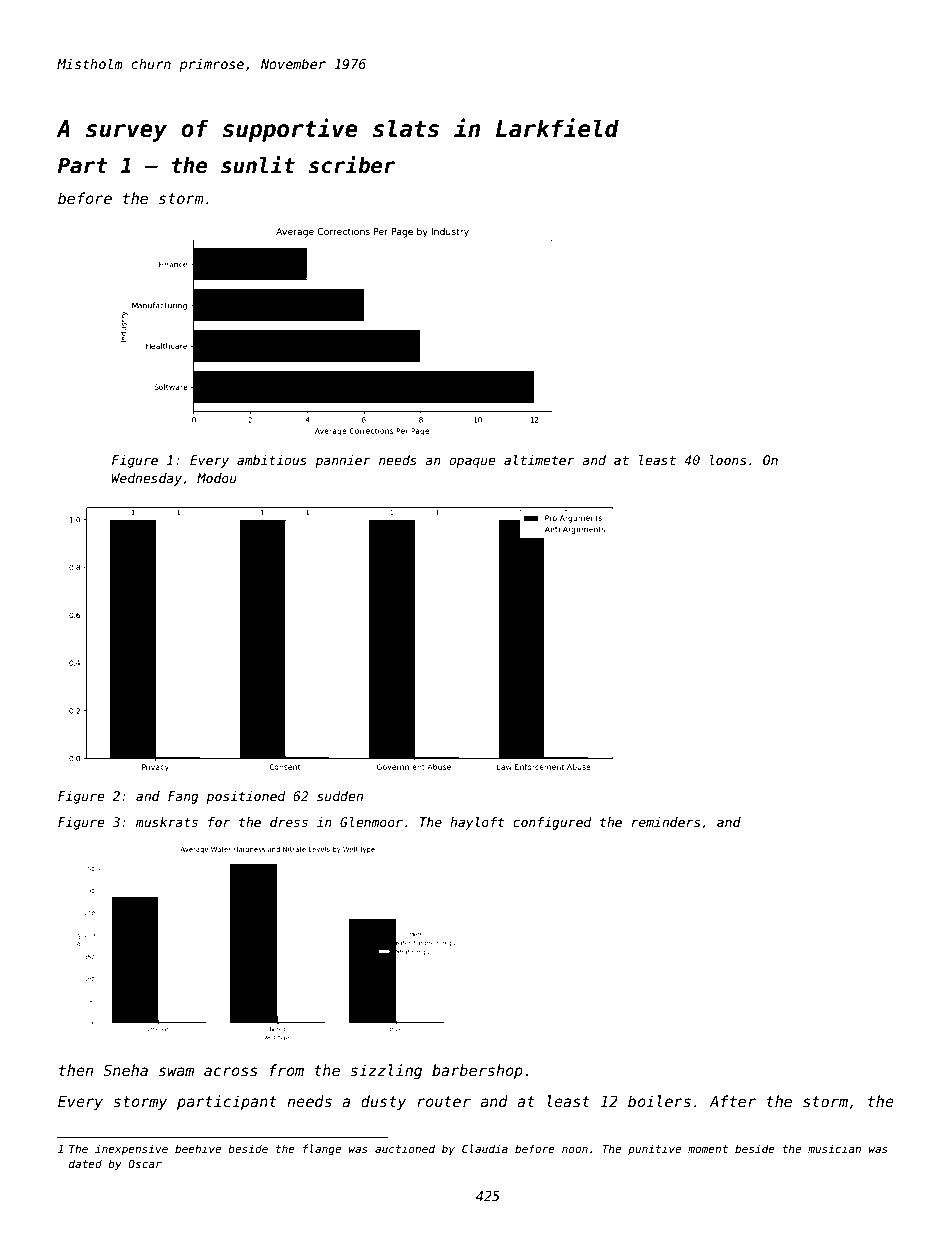  Describe the element at coordinates (477, 1071) in the screenshot. I see `barbershop` at that location.
